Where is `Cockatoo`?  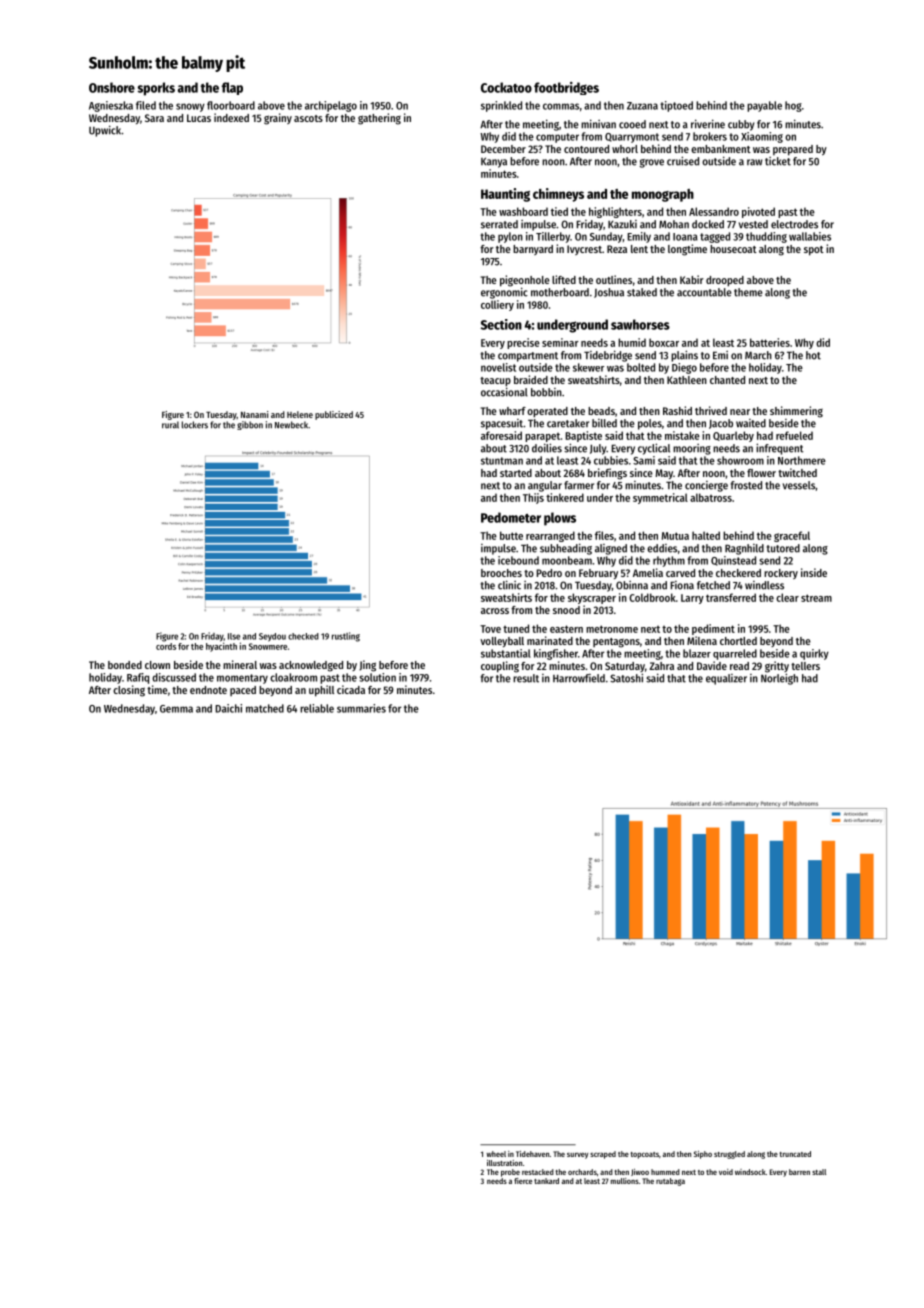 Cockatoo is located at coordinates (506, 87).
